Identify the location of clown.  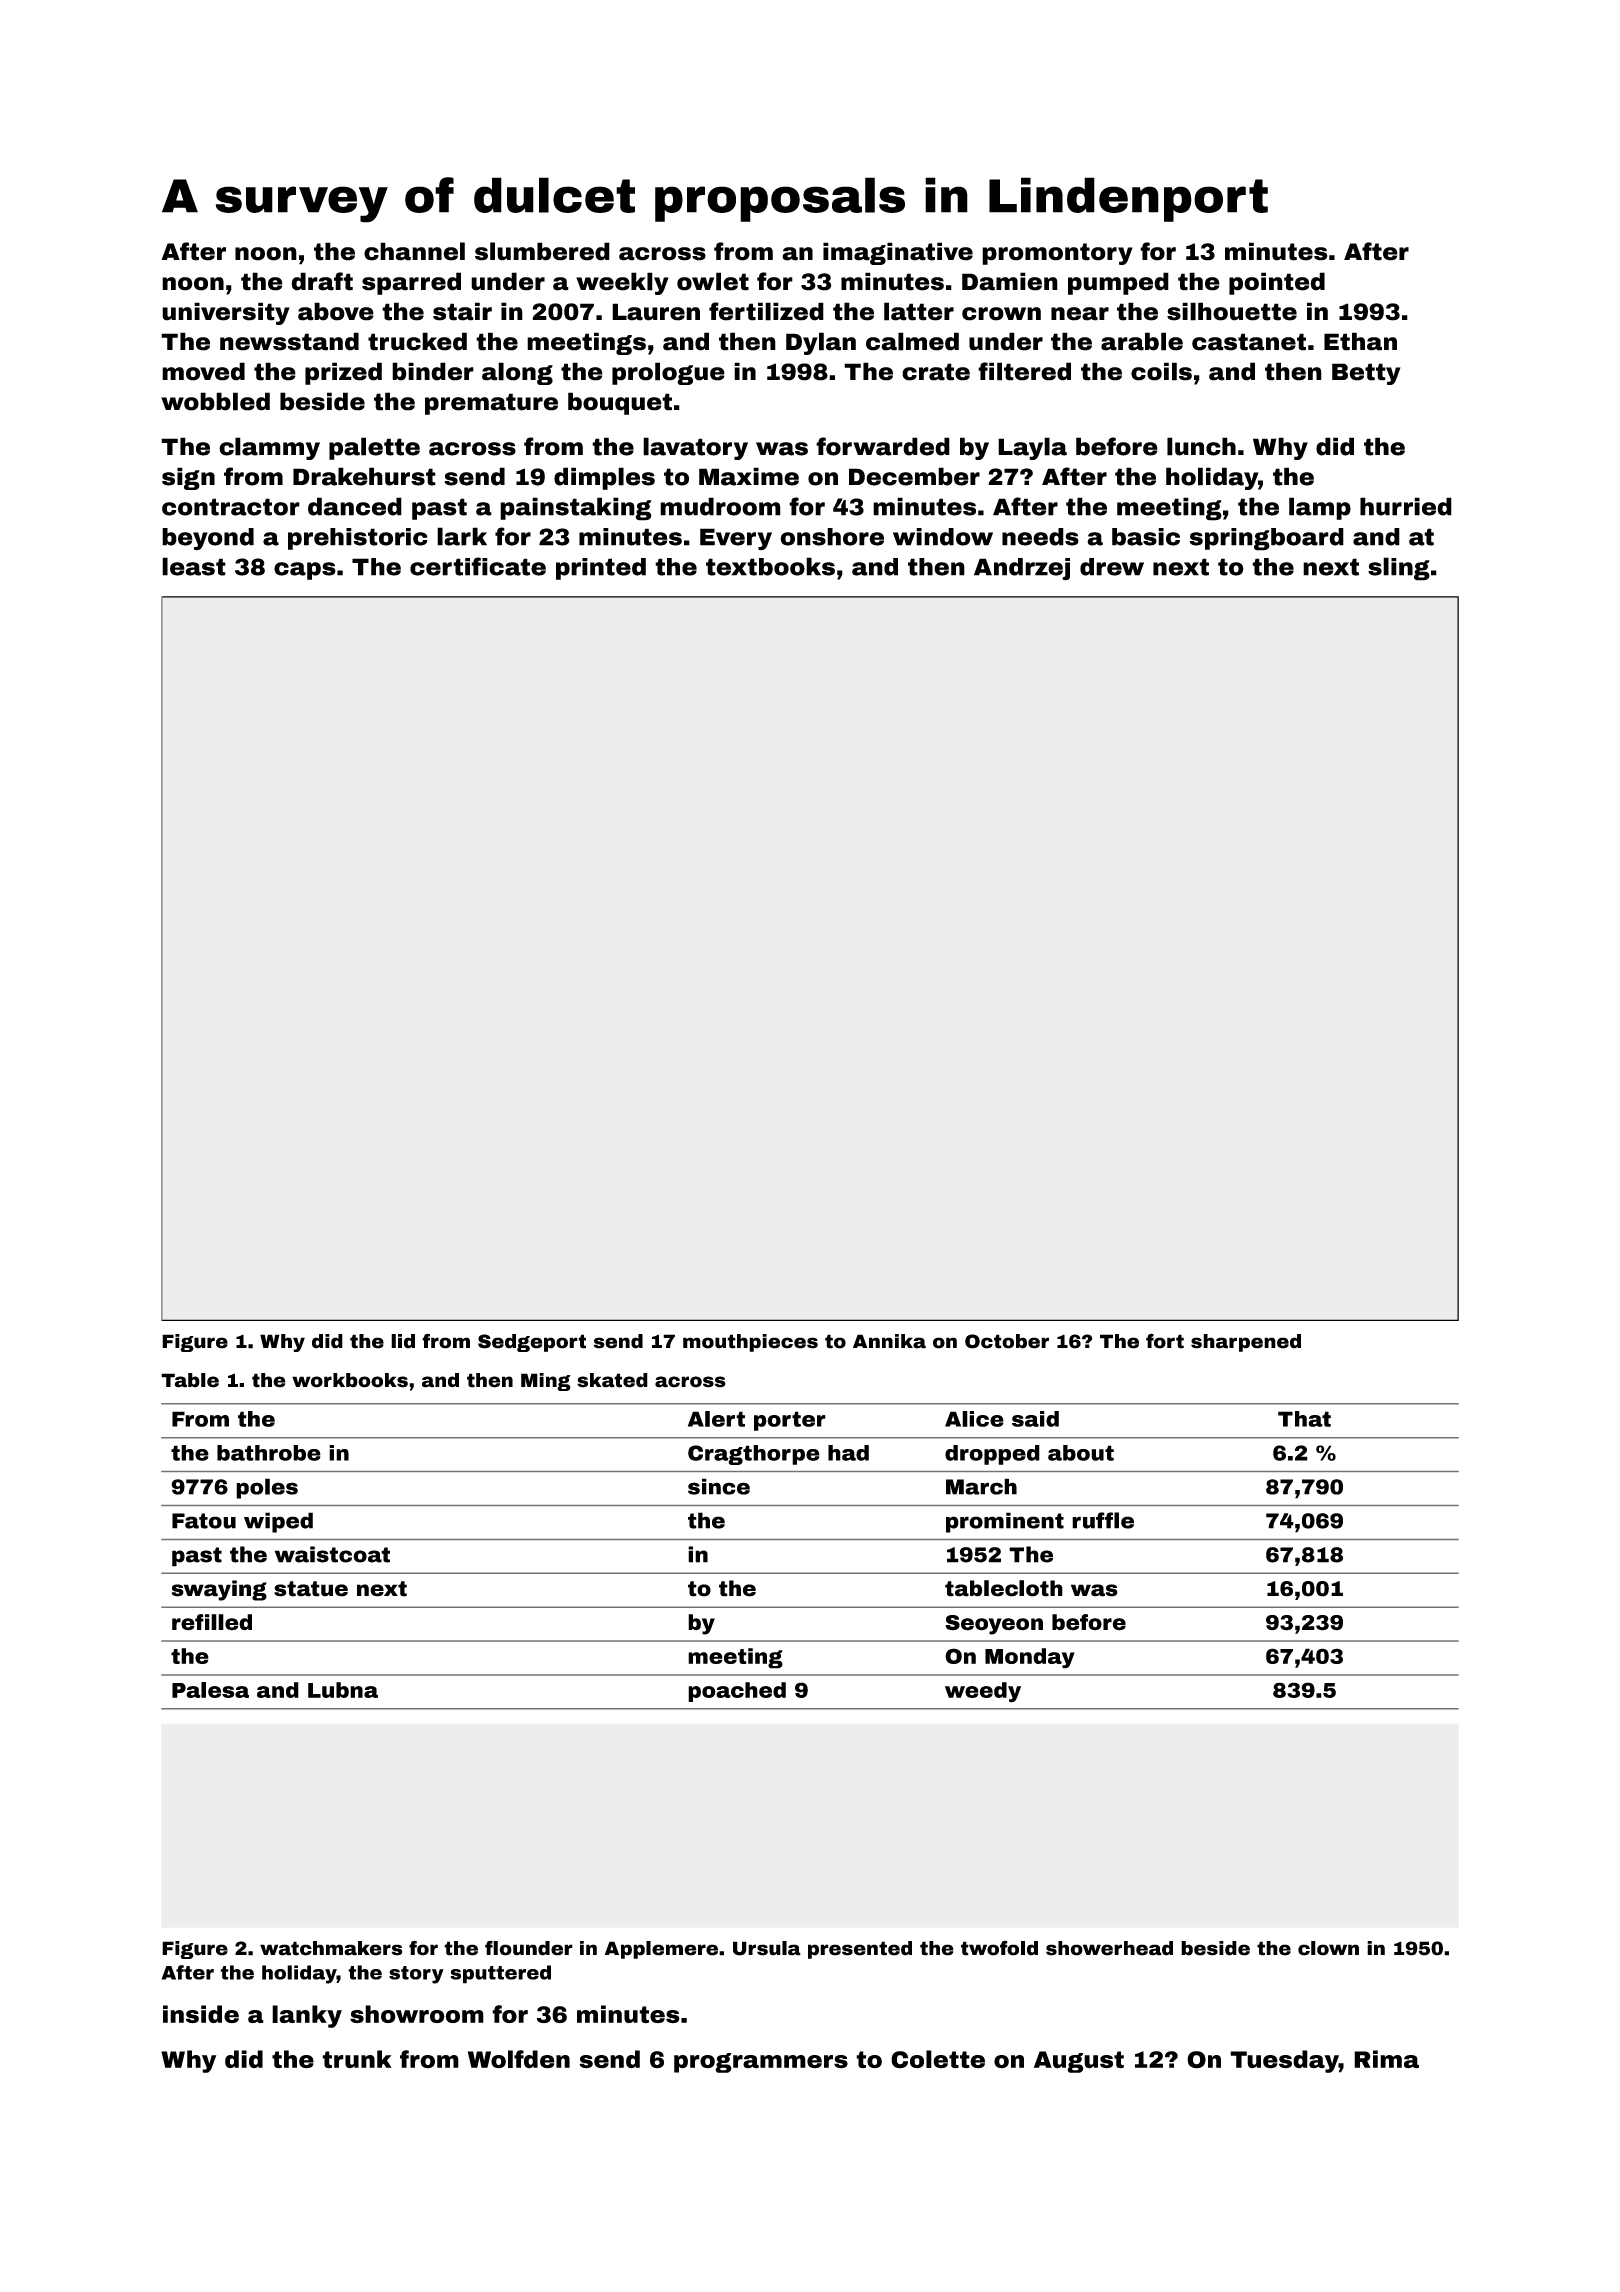
(1328, 1948).
